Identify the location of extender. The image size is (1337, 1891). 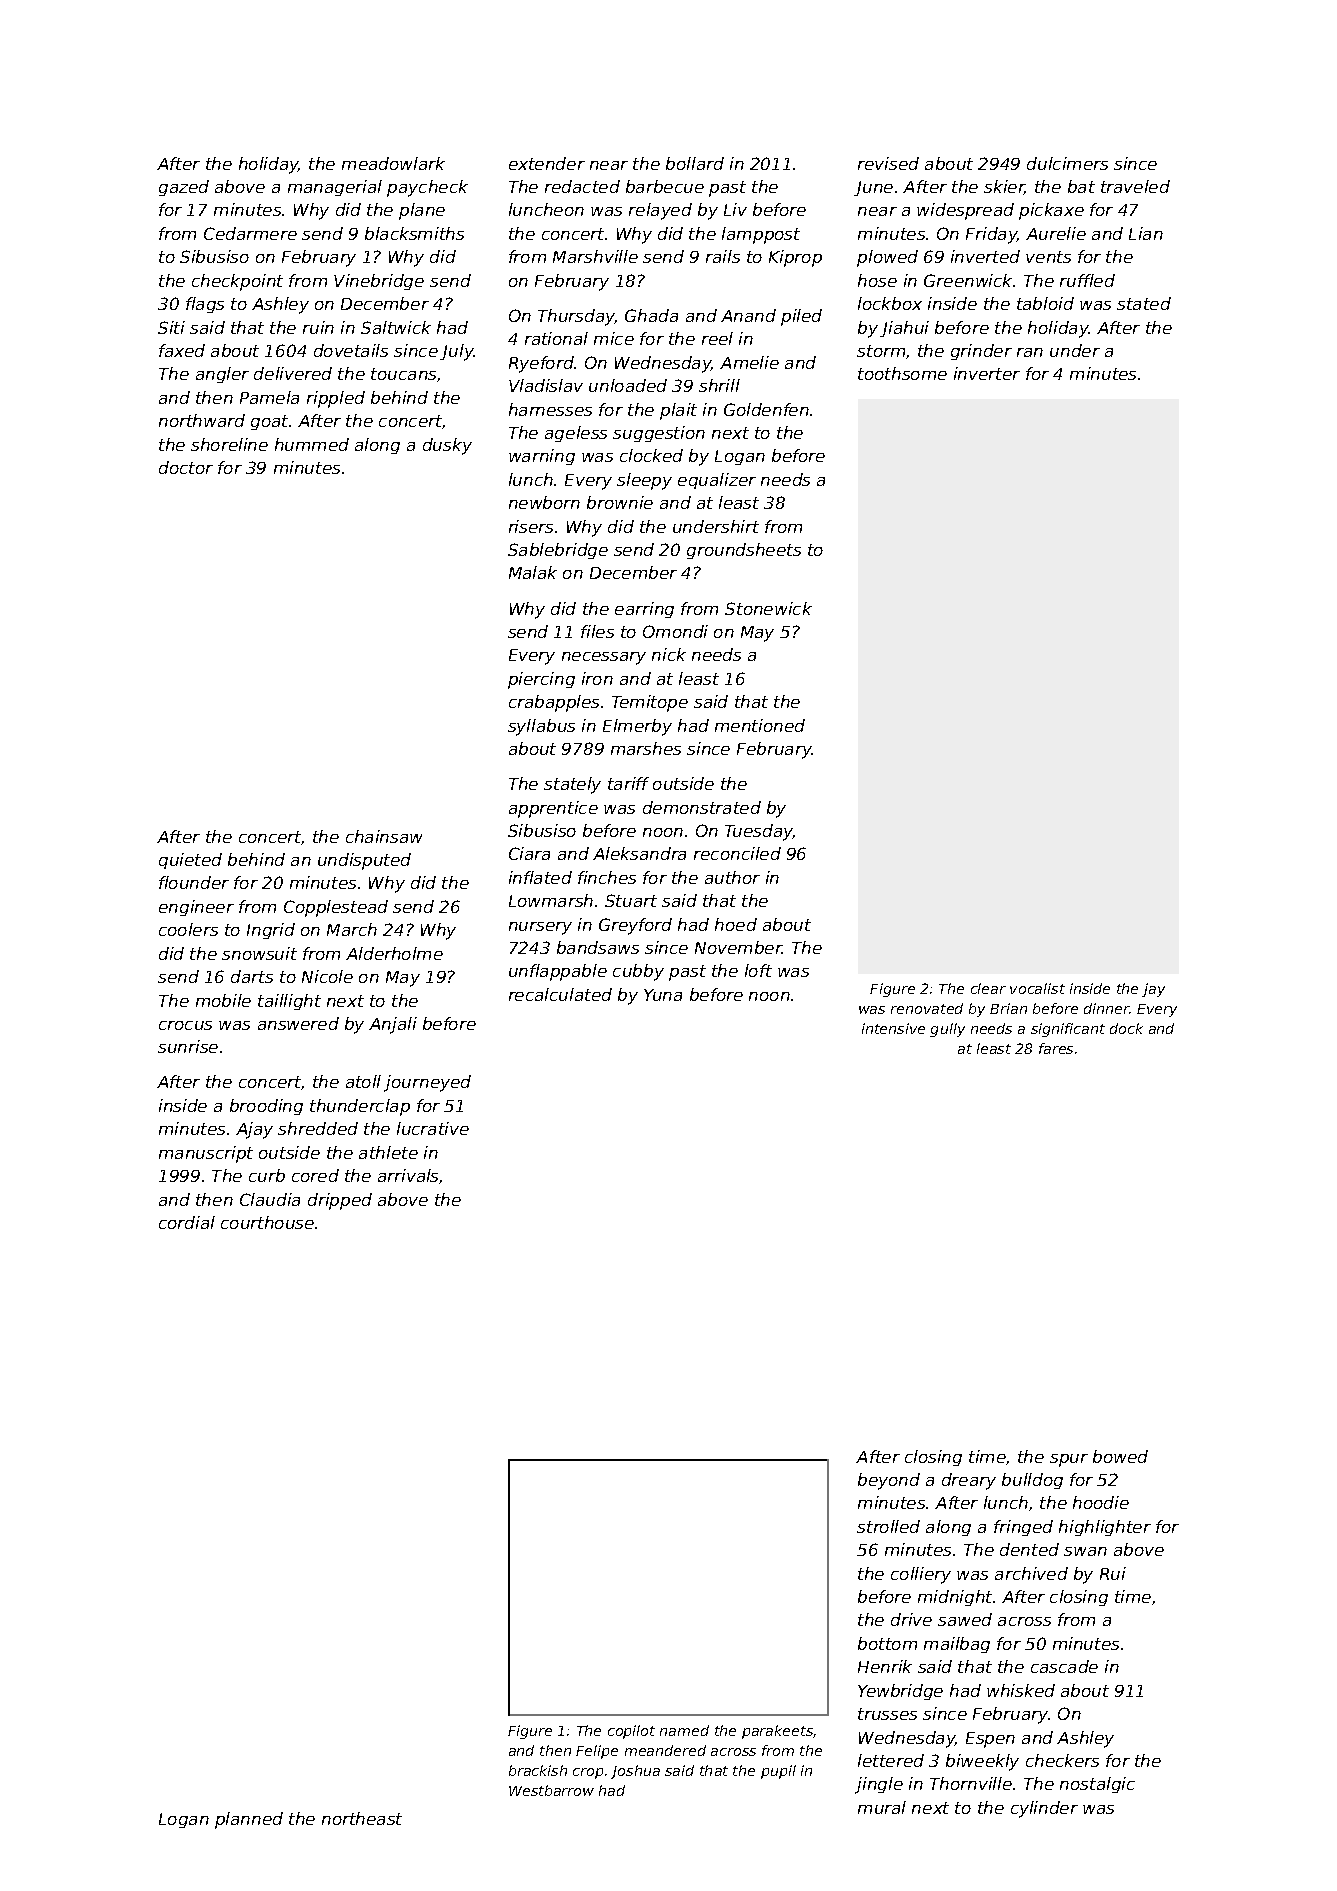
(547, 163).
